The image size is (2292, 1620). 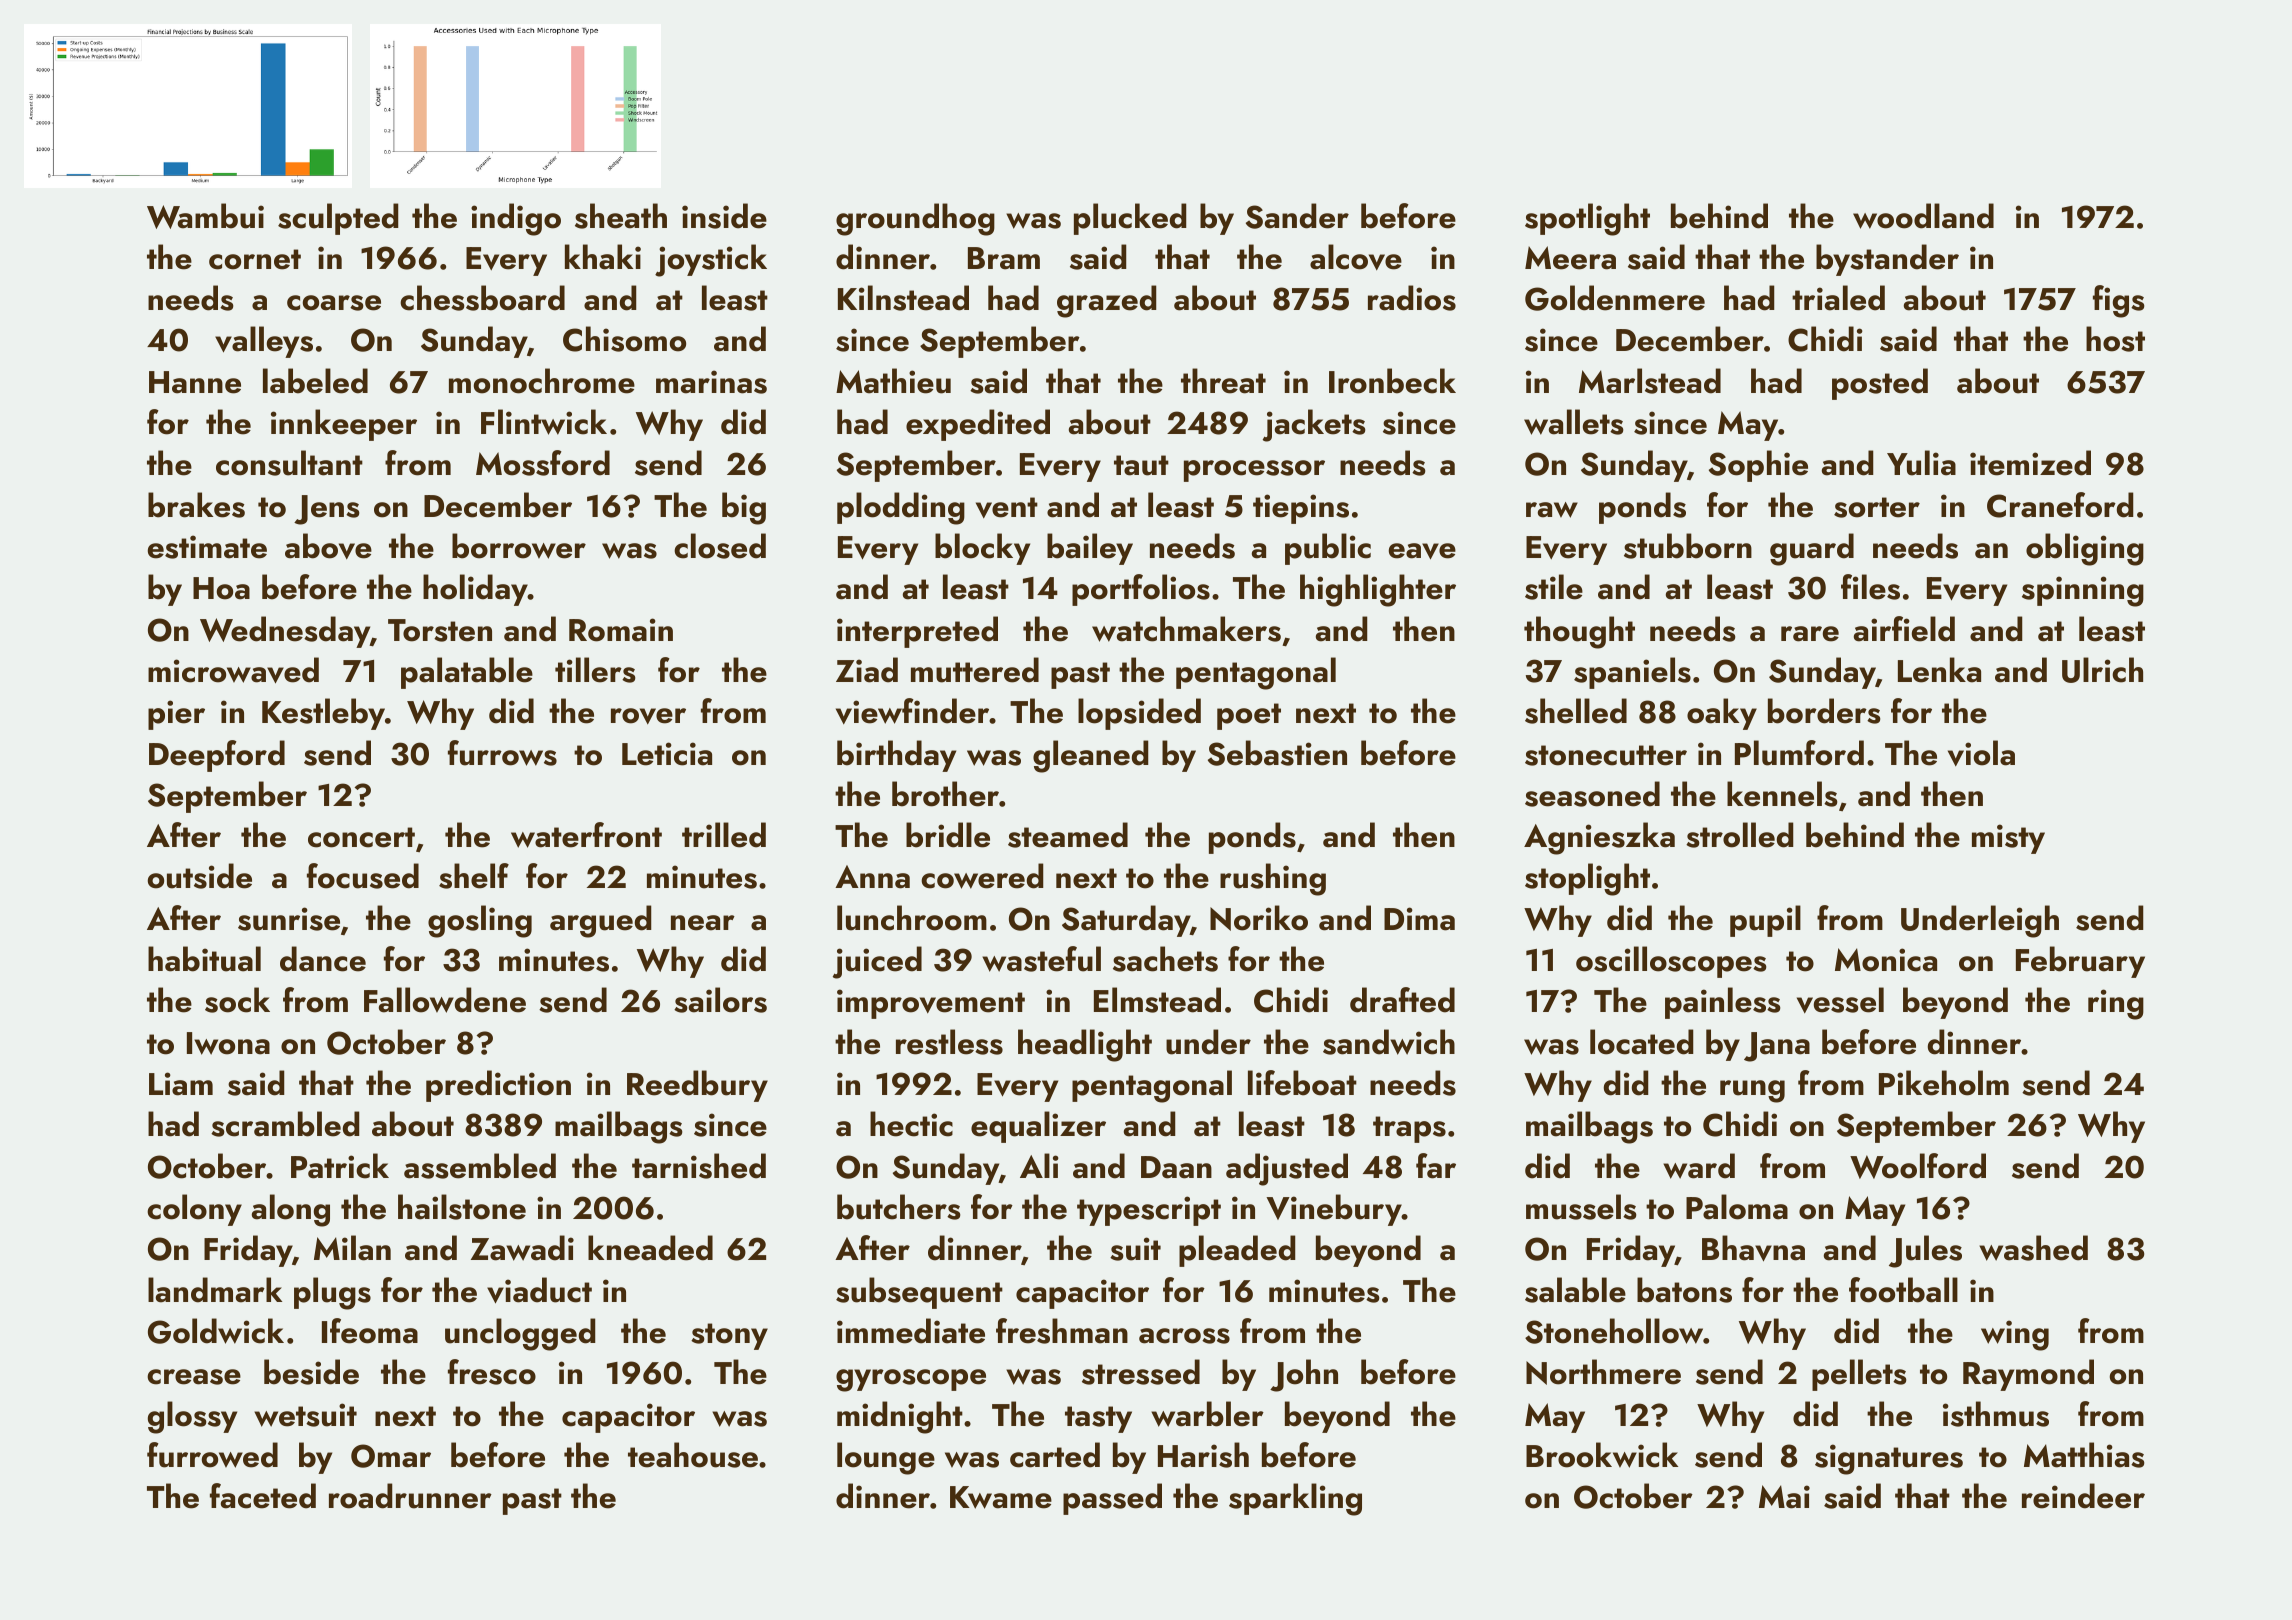 I want to click on roadrunner, so click(x=410, y=1496).
